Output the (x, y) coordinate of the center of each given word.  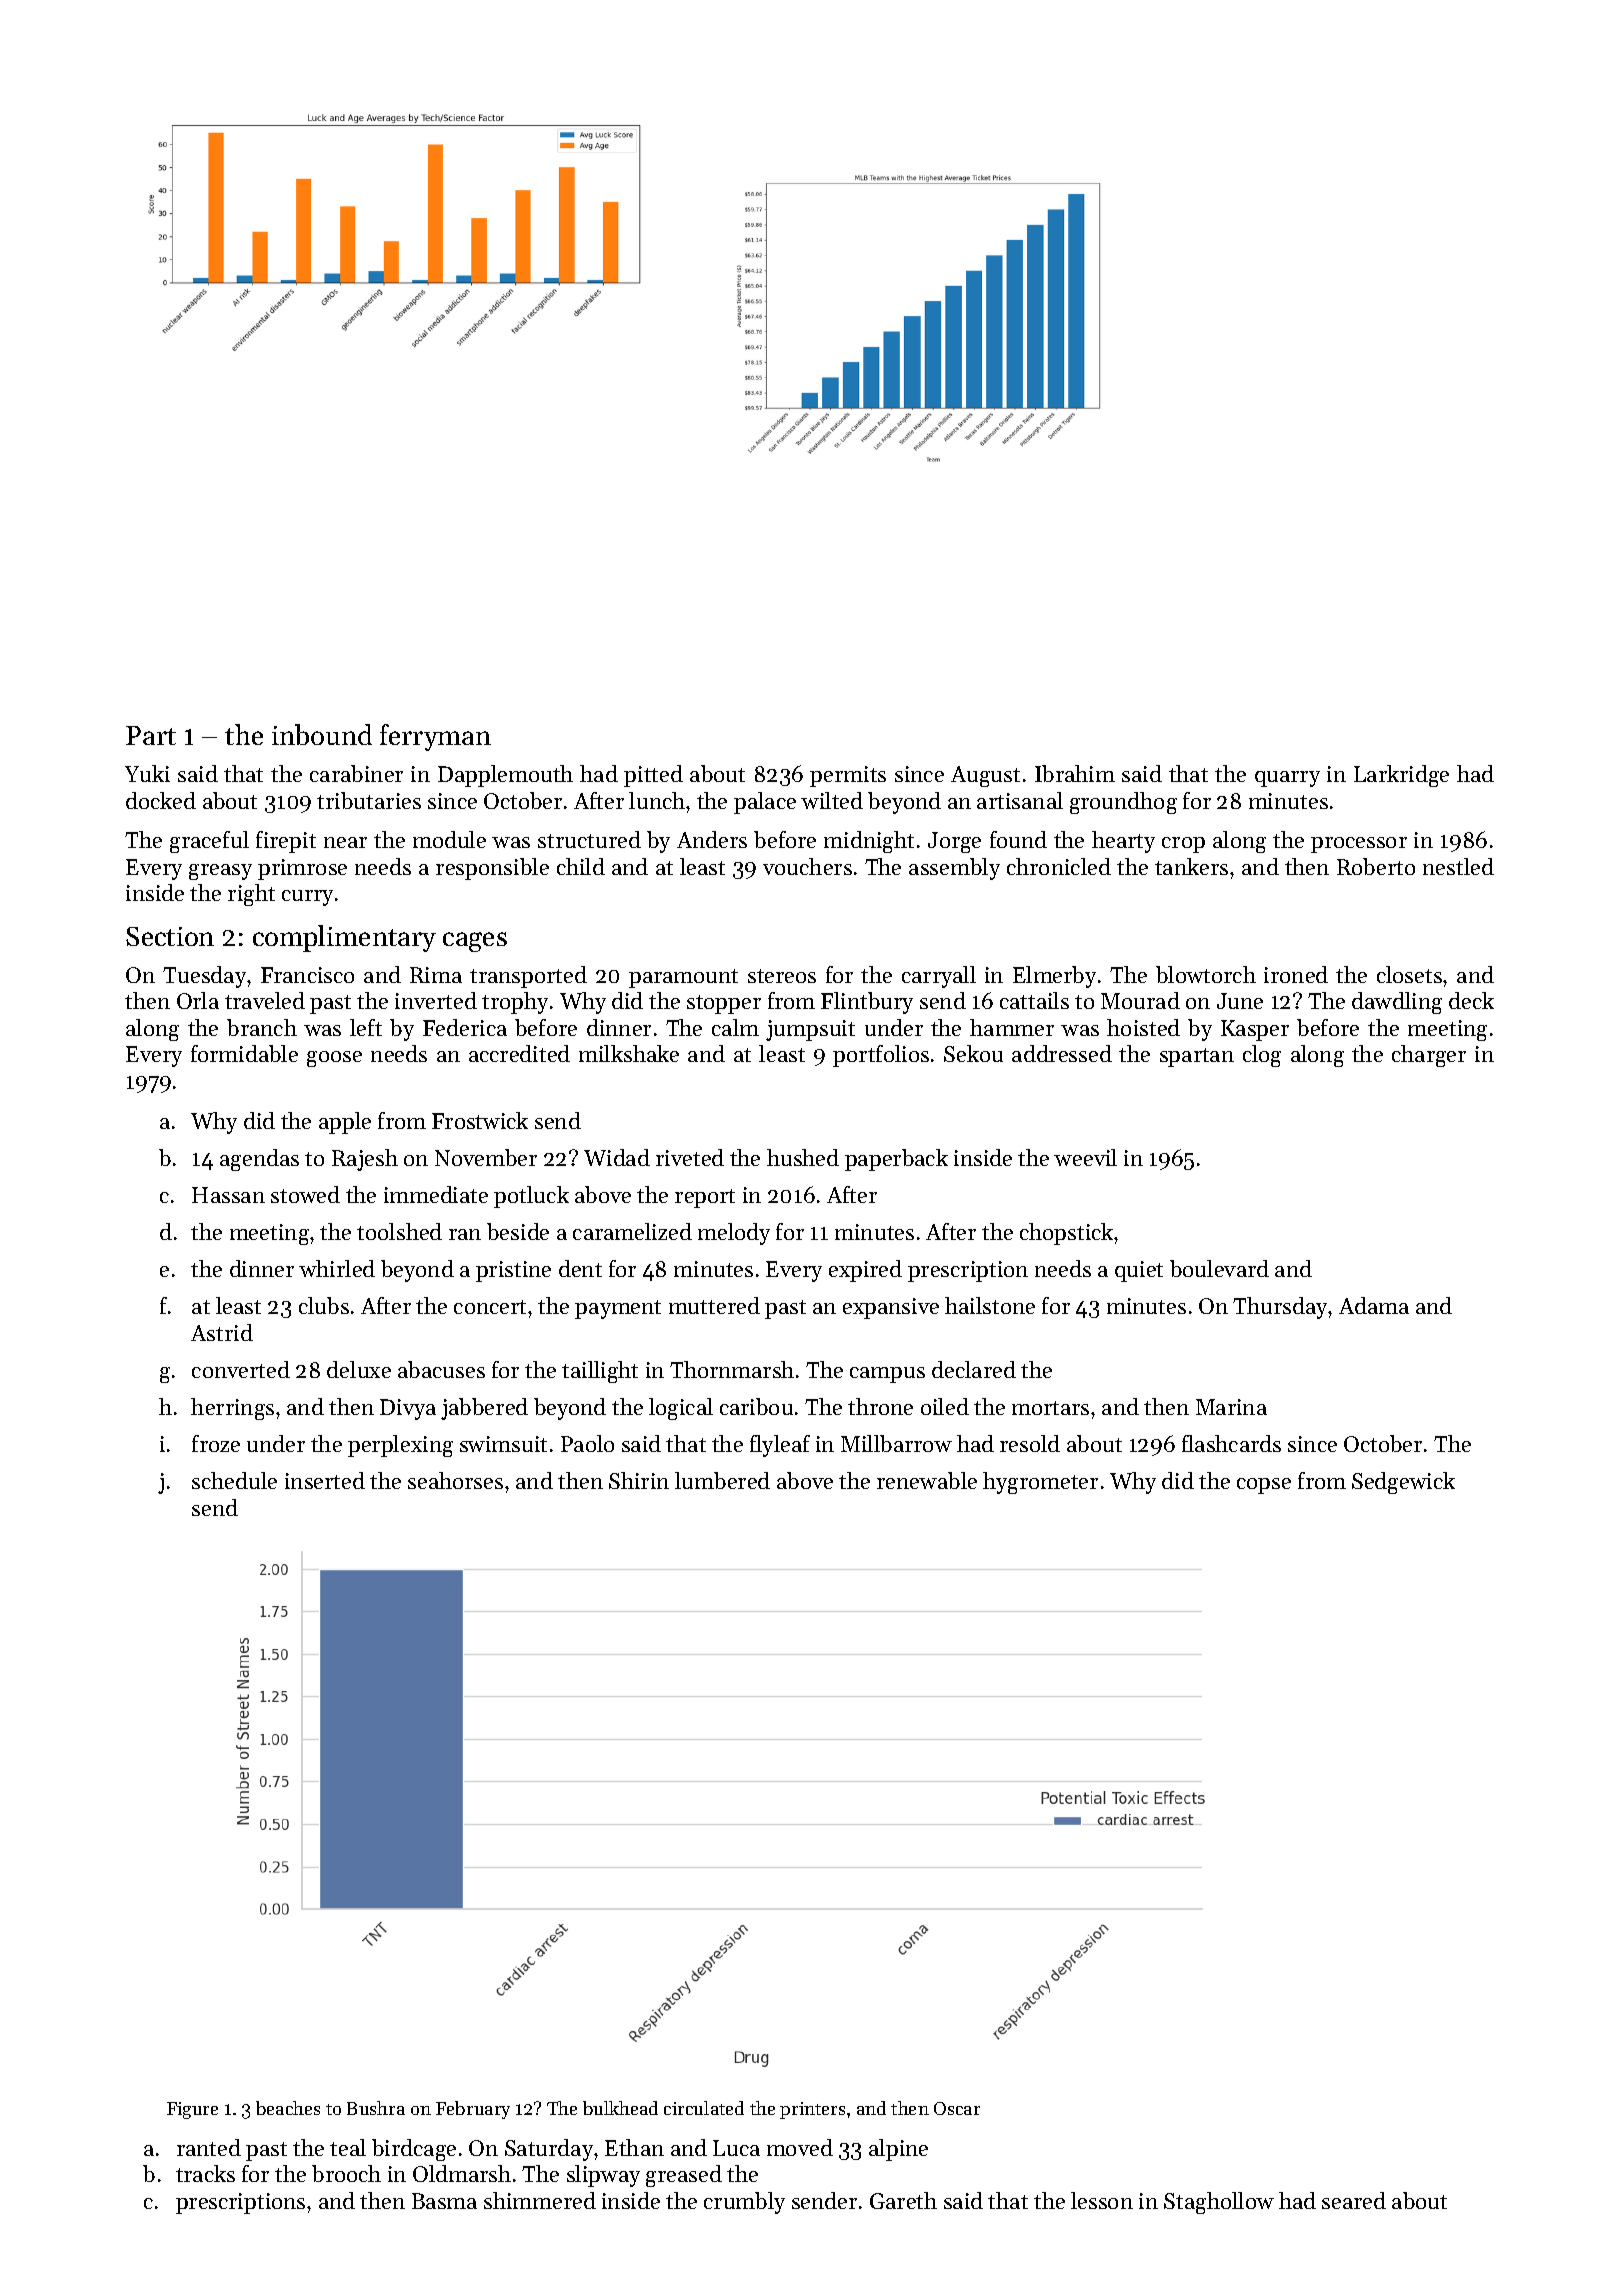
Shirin (639, 1480)
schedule (234, 1480)
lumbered (722, 1480)
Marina (1231, 1407)
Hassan (228, 1195)
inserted (325, 1480)
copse (1264, 1486)
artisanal (1020, 800)
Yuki (147, 773)
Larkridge (1401, 776)
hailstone (990, 1305)
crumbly (744, 2203)
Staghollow (1219, 2203)
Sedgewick (1403, 1483)
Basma (444, 2201)
